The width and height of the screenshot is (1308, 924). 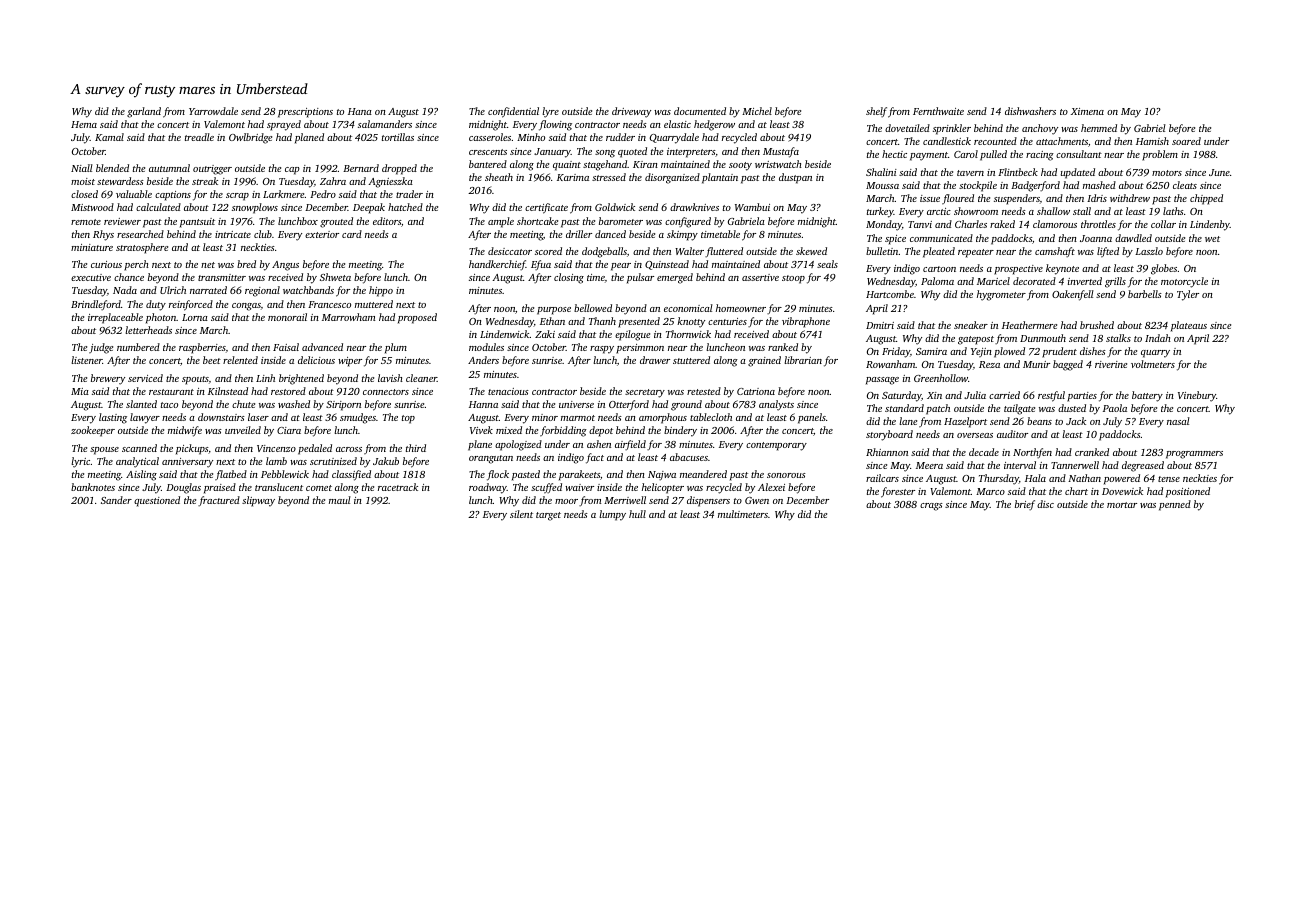 What do you see at coordinates (1001, 295) in the screenshot?
I see `hygrometer` at bounding box center [1001, 295].
